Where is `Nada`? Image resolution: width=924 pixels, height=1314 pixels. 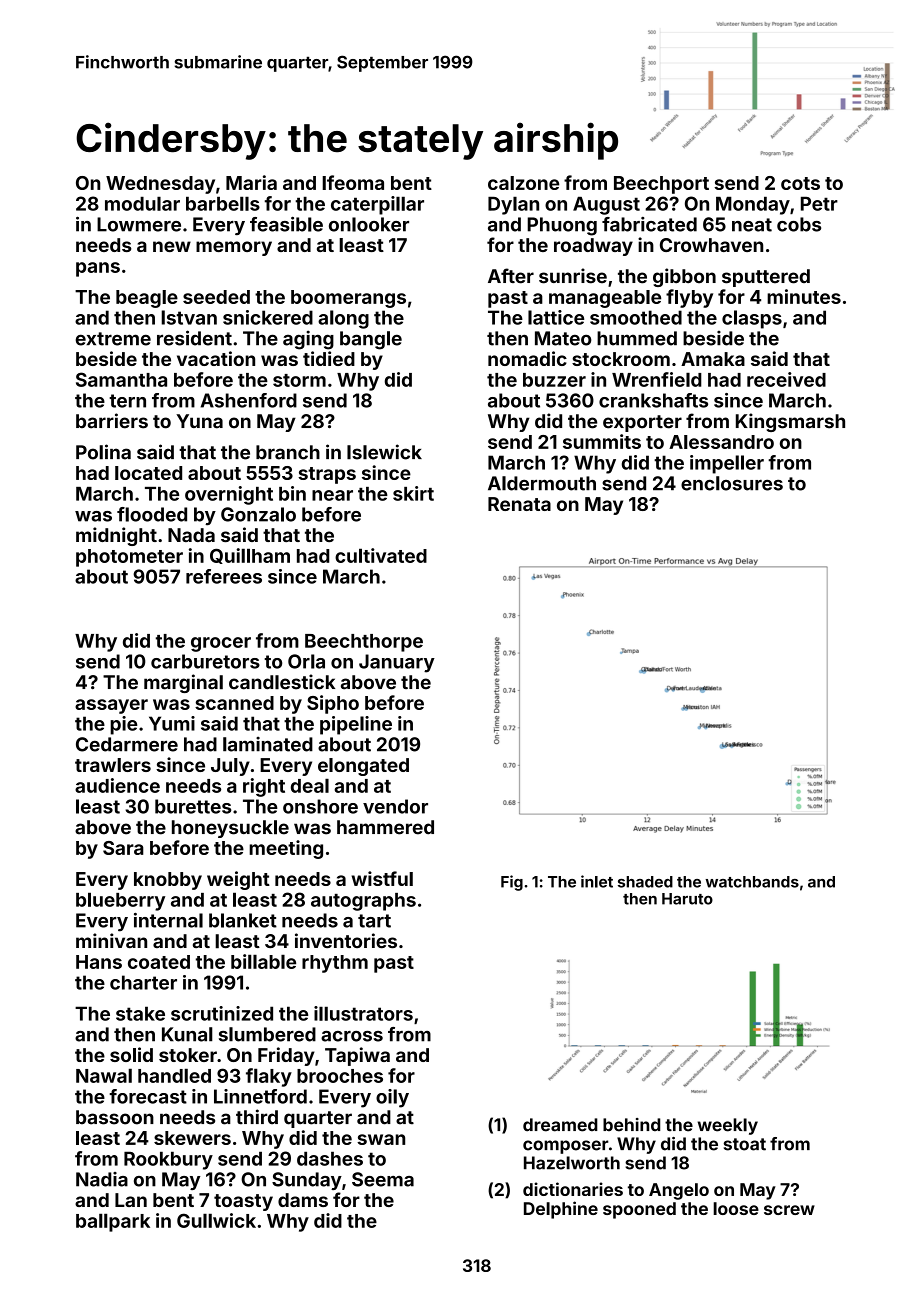 Nada is located at coordinates (191, 535).
